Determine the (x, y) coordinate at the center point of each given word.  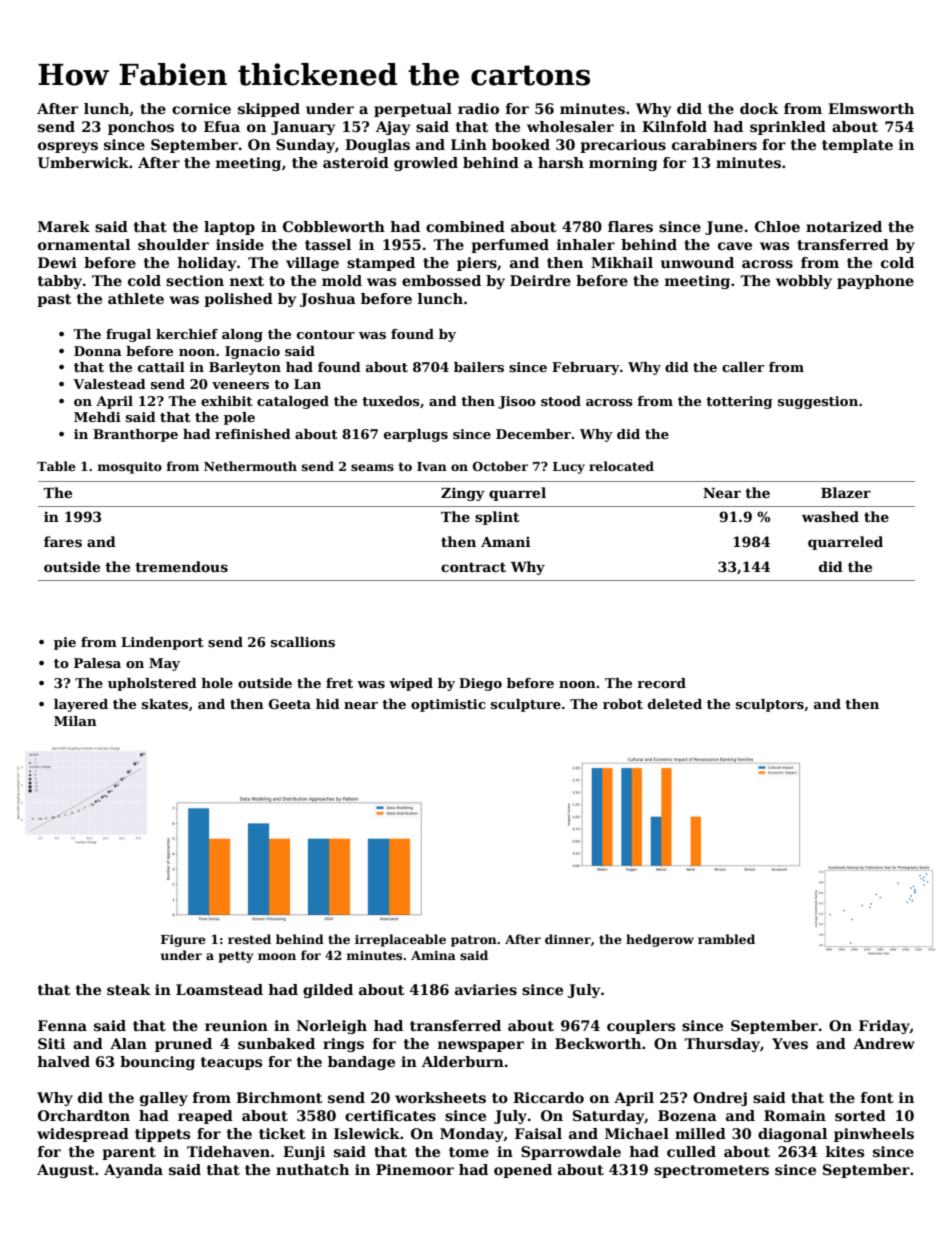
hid (328, 704)
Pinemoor (415, 1169)
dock (759, 108)
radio (478, 108)
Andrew (884, 1043)
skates (165, 704)
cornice (201, 108)
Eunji (304, 1153)
